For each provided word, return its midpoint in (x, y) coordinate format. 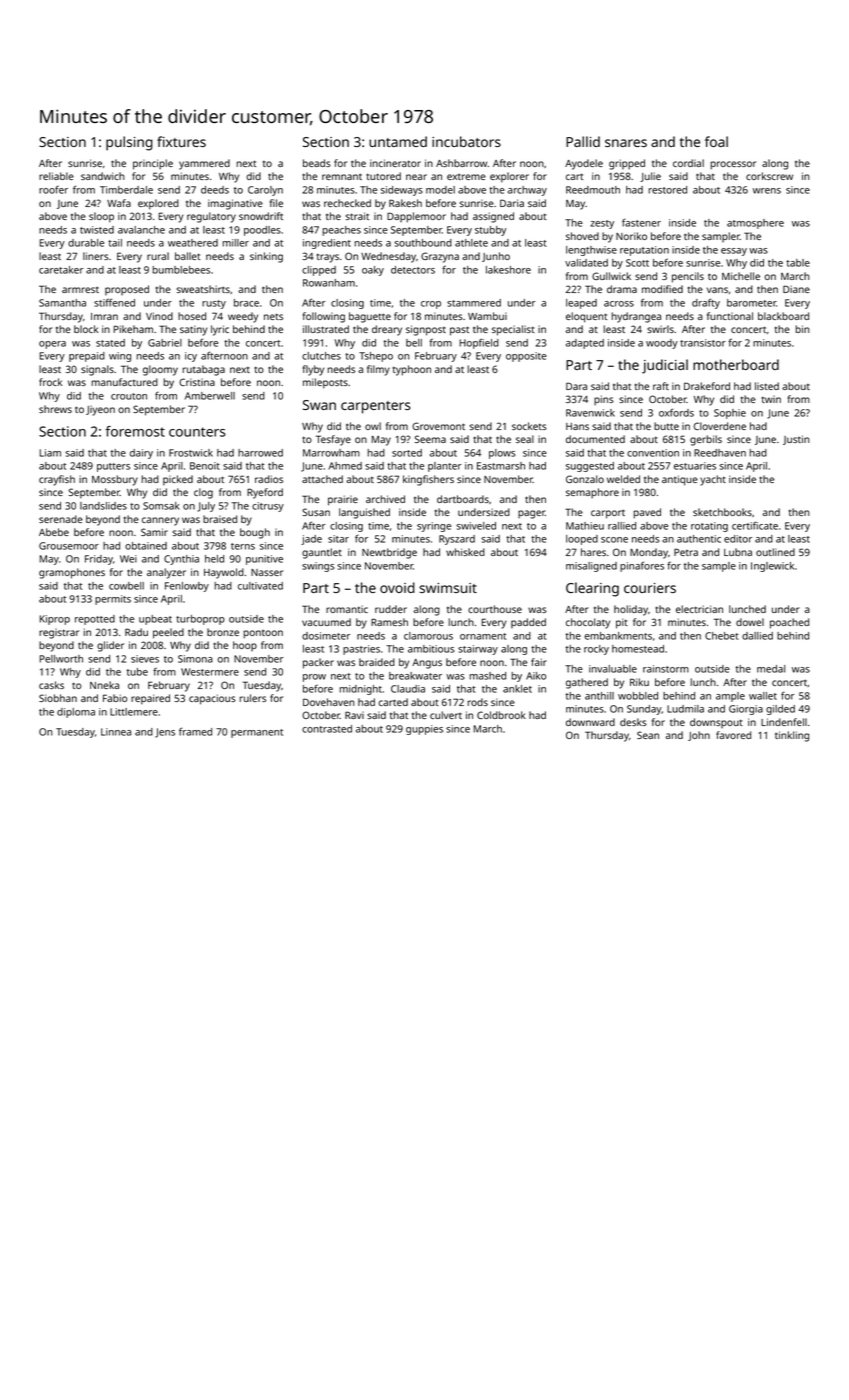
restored (667, 190)
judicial (665, 366)
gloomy (160, 370)
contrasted (327, 729)
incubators (466, 141)
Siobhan (58, 698)
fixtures (181, 141)
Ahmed (345, 466)
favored (733, 735)
